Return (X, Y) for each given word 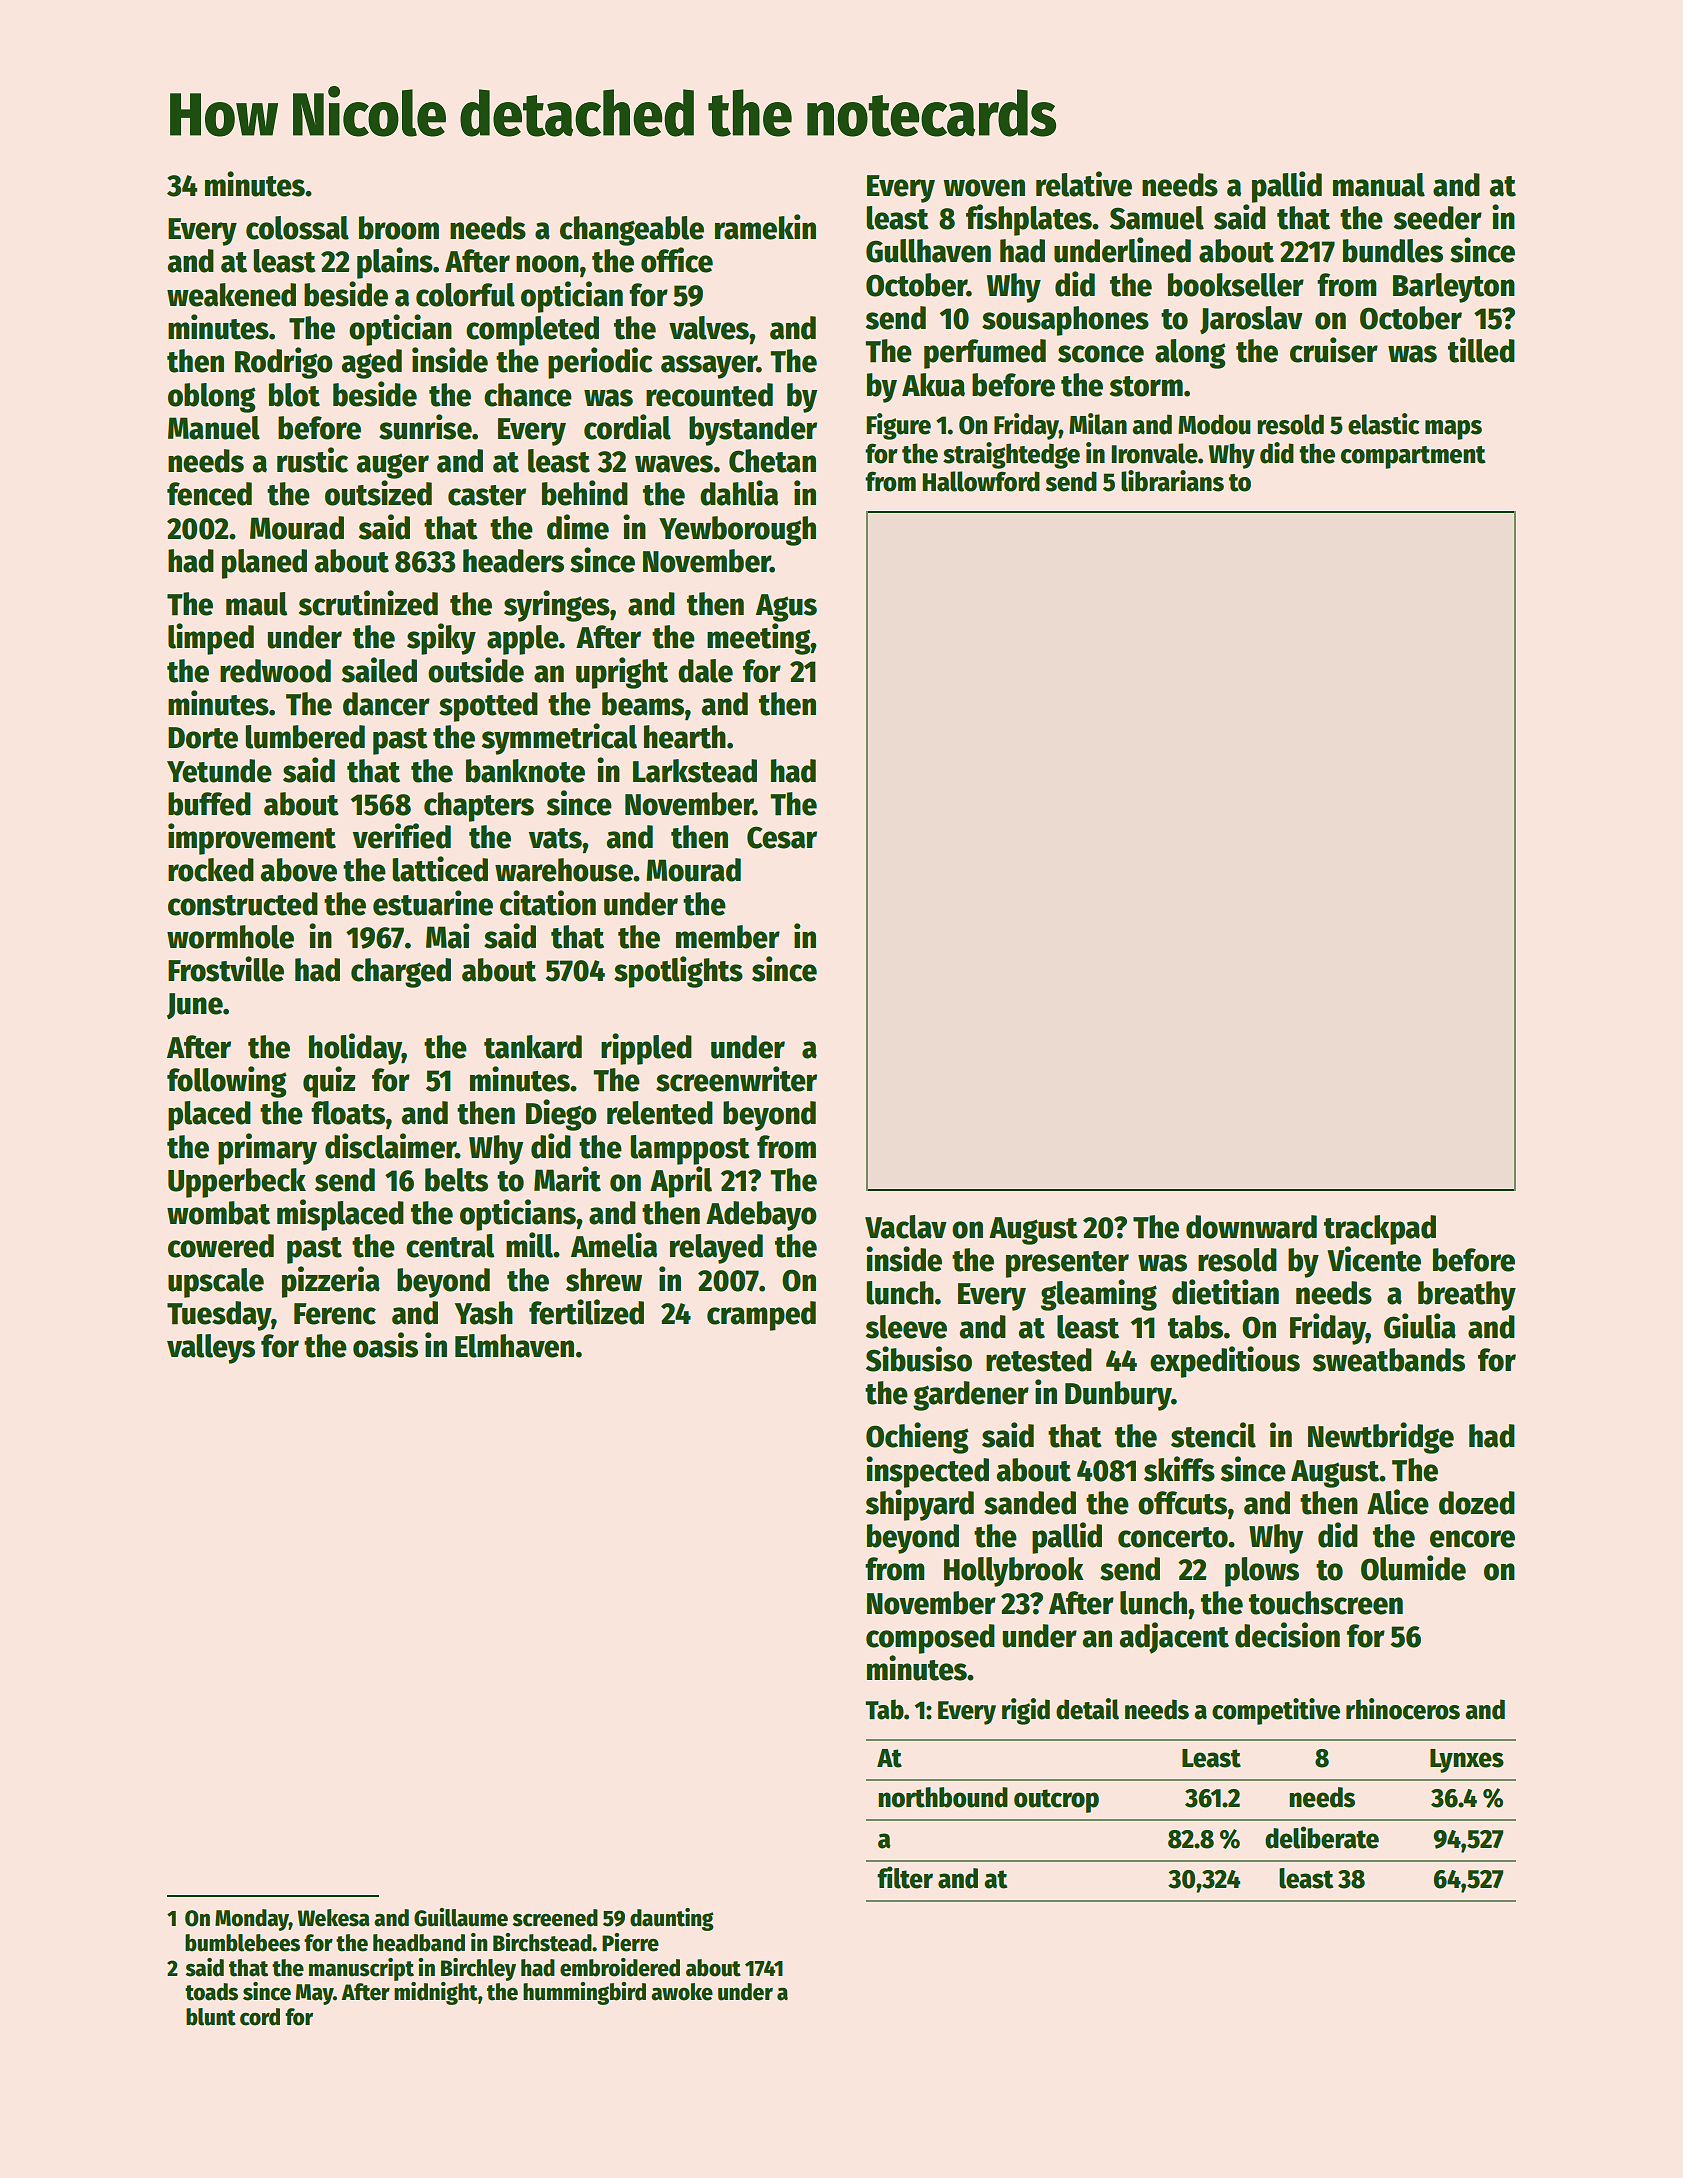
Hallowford (981, 481)
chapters (479, 807)
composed (930, 1639)
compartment (1413, 457)
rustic (312, 460)
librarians (1172, 481)
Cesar (782, 837)
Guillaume (461, 1917)
